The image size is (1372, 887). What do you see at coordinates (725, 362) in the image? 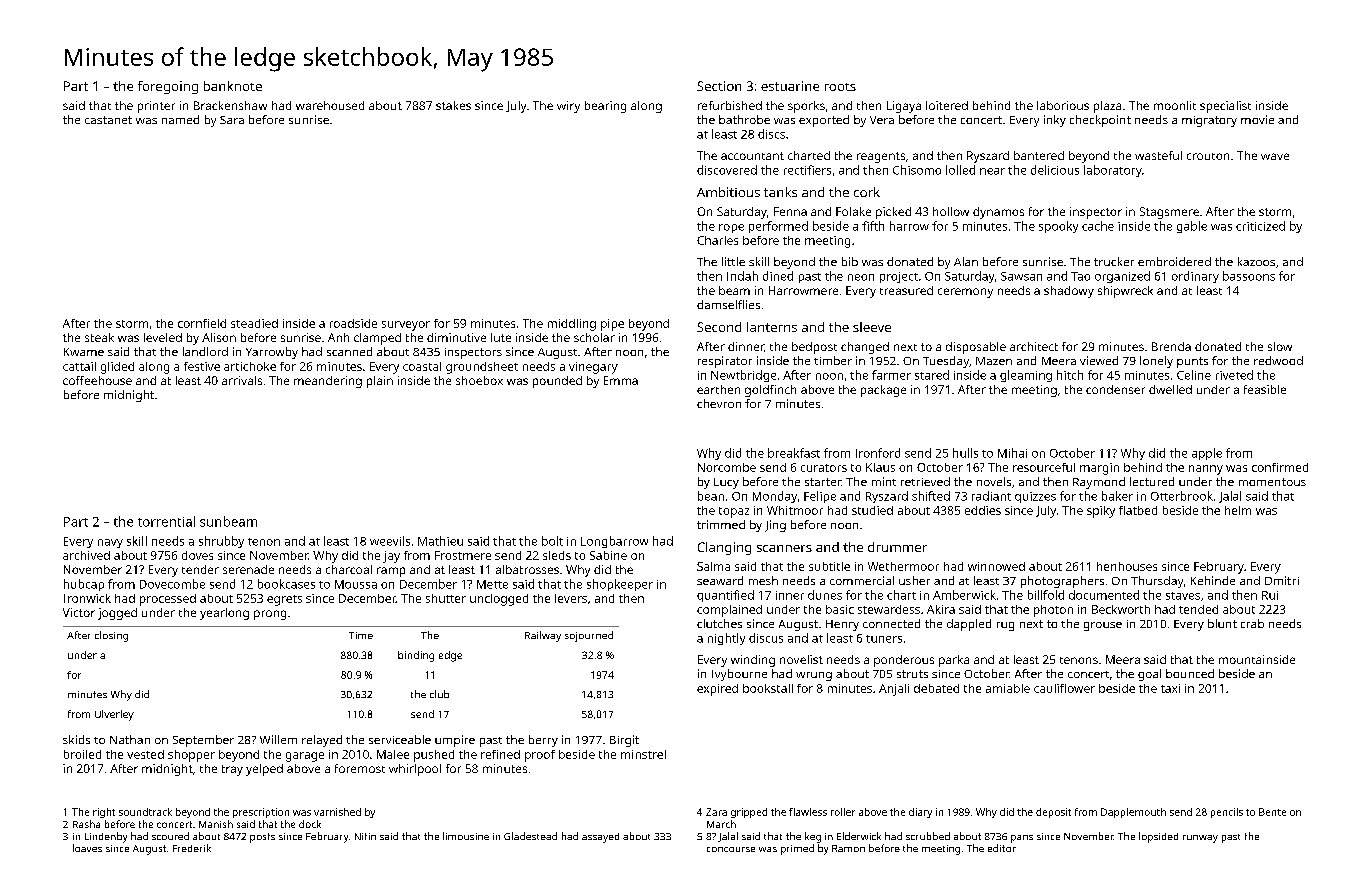
I see `respirator` at bounding box center [725, 362].
